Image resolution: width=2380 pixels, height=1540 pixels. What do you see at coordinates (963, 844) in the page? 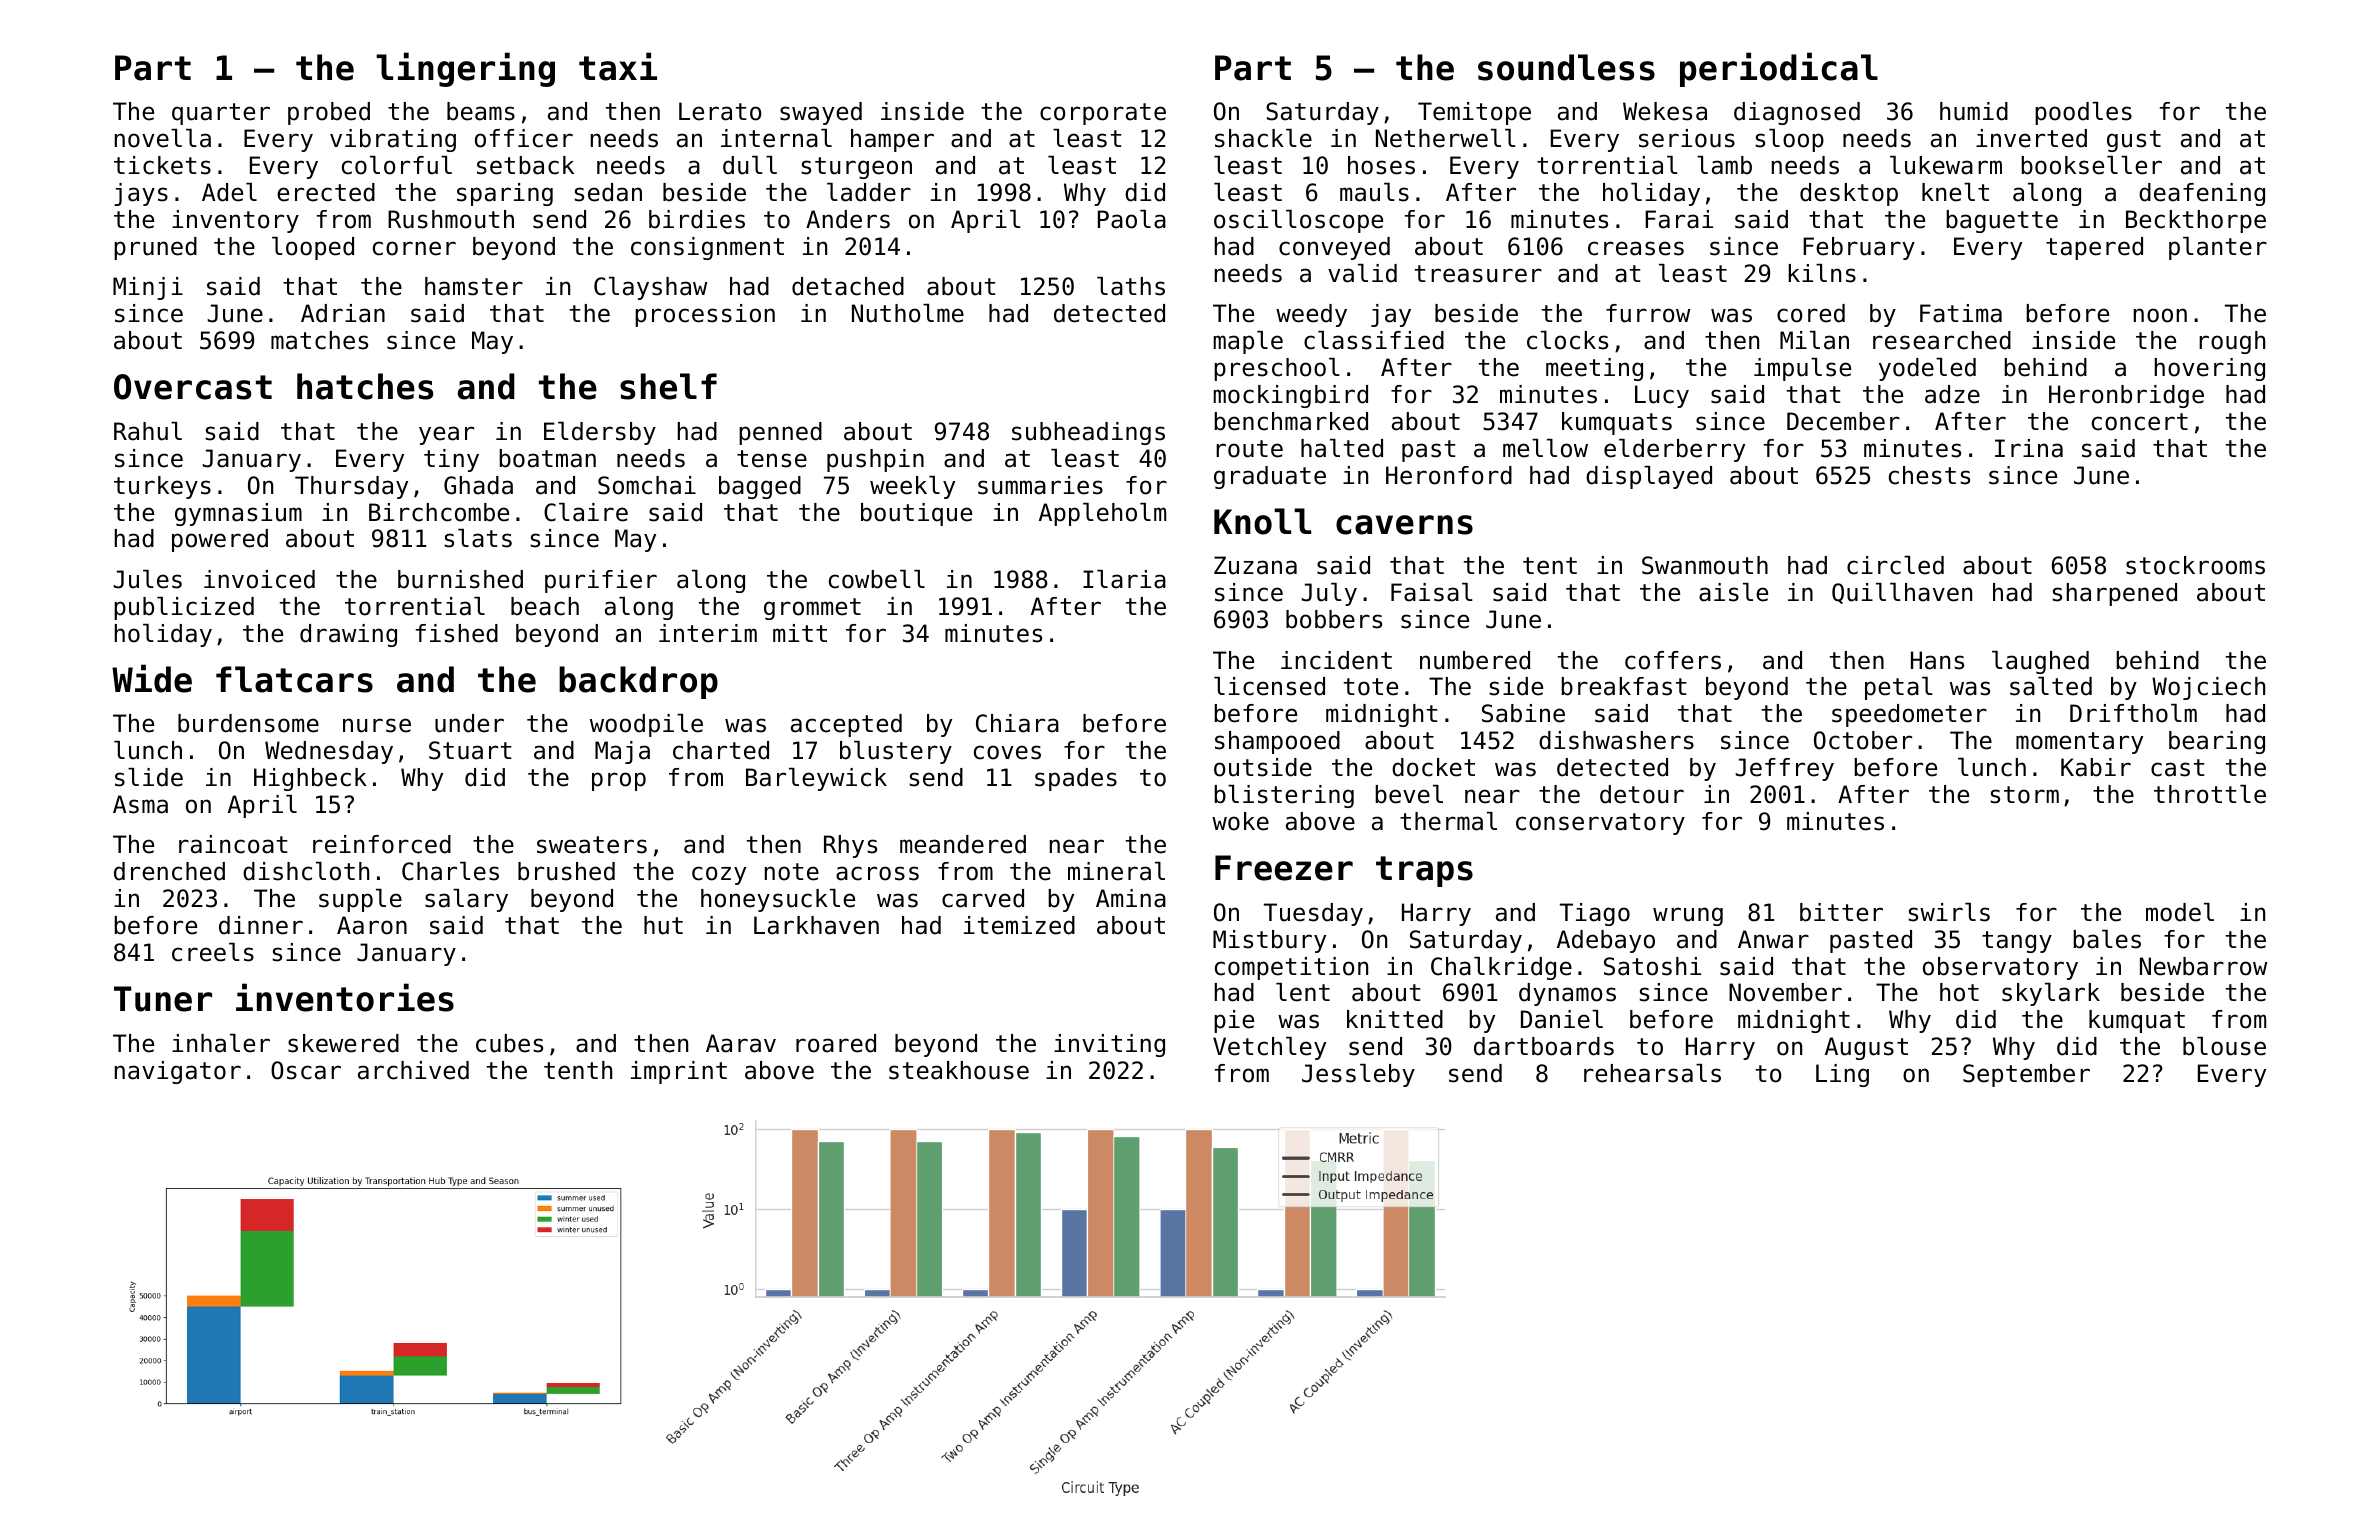
I see `meandered` at bounding box center [963, 844].
